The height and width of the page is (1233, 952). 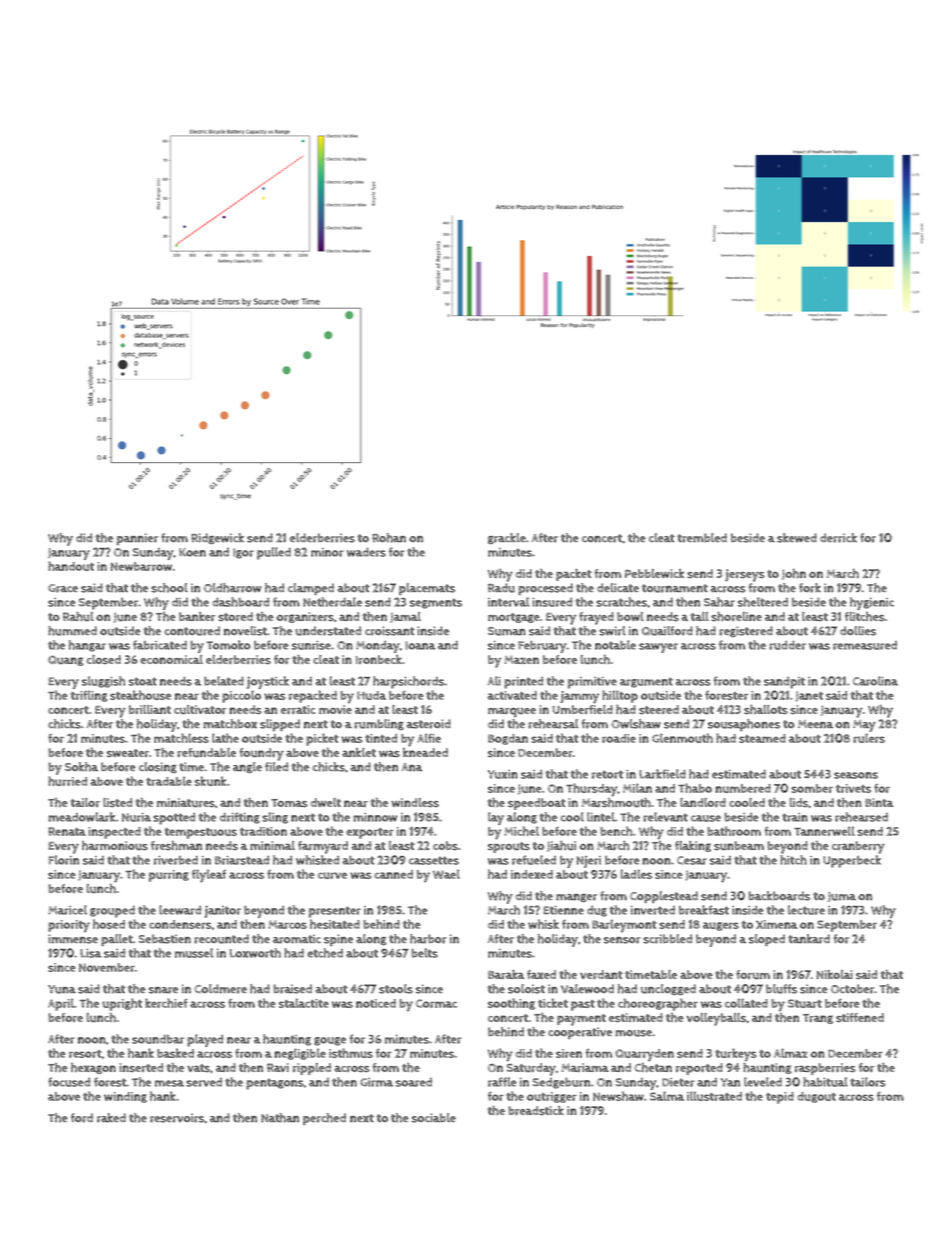 What do you see at coordinates (322, 739) in the page?
I see `picket` at bounding box center [322, 739].
